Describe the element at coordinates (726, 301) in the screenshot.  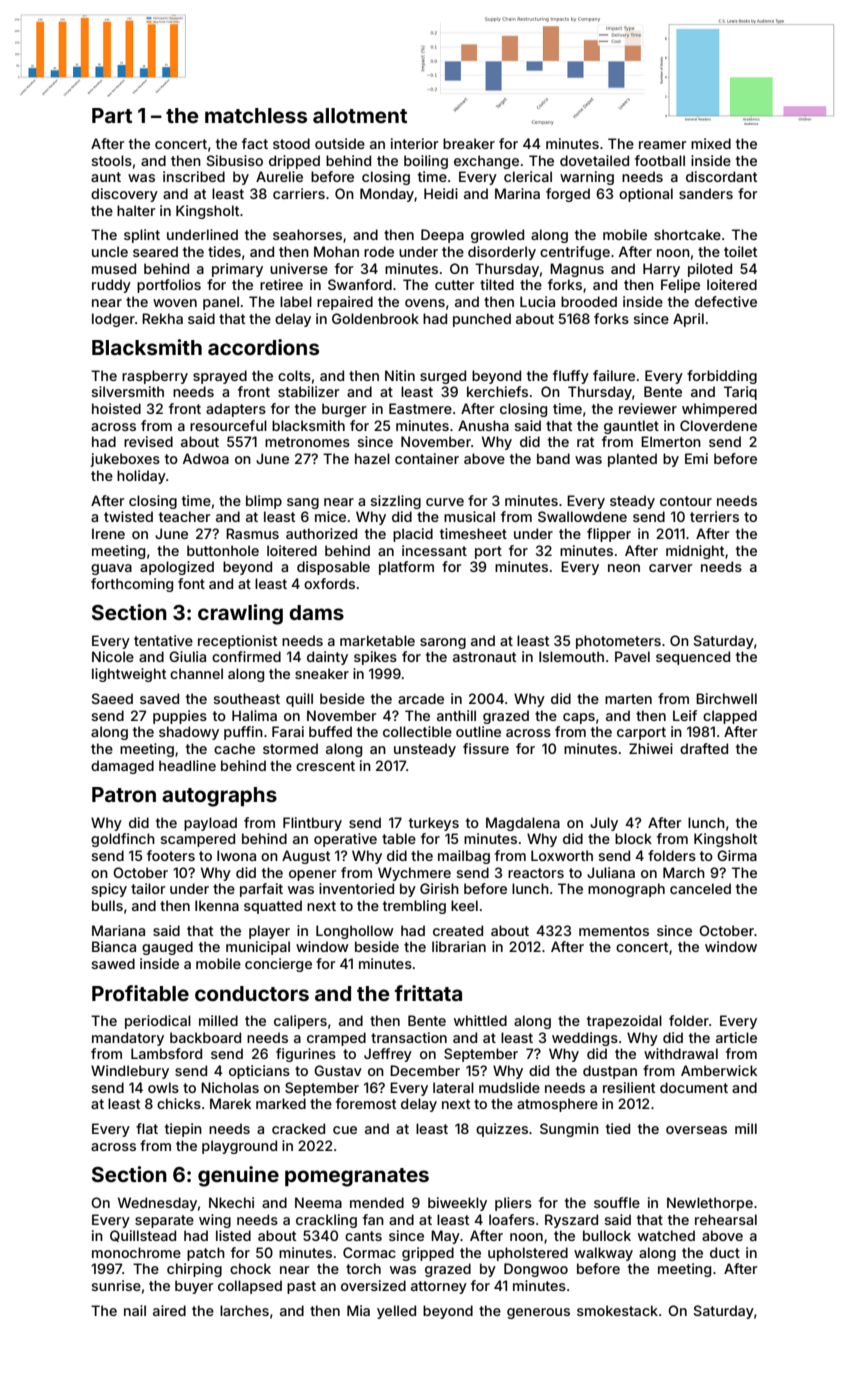
I see `defective` at that location.
